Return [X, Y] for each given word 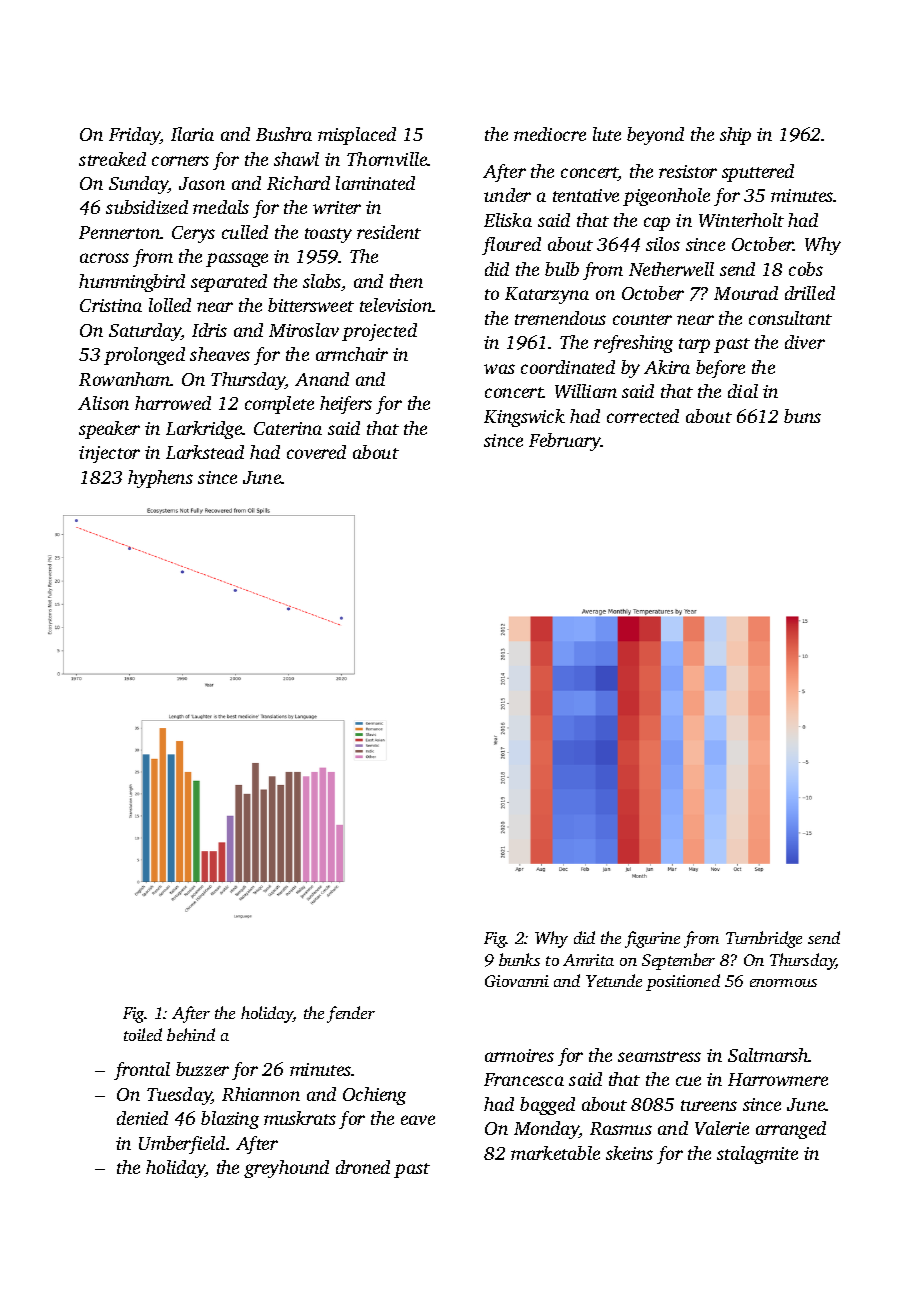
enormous [783, 983]
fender [351, 1014]
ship [735, 136]
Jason [202, 183]
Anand [322, 379]
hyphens [160, 479]
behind [191, 1034]
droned [363, 1167]
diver [805, 342]
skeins [629, 1153]
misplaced [357, 136]
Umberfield [182, 1145]
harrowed [173, 403]
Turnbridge [764, 939]
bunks [519, 959]
